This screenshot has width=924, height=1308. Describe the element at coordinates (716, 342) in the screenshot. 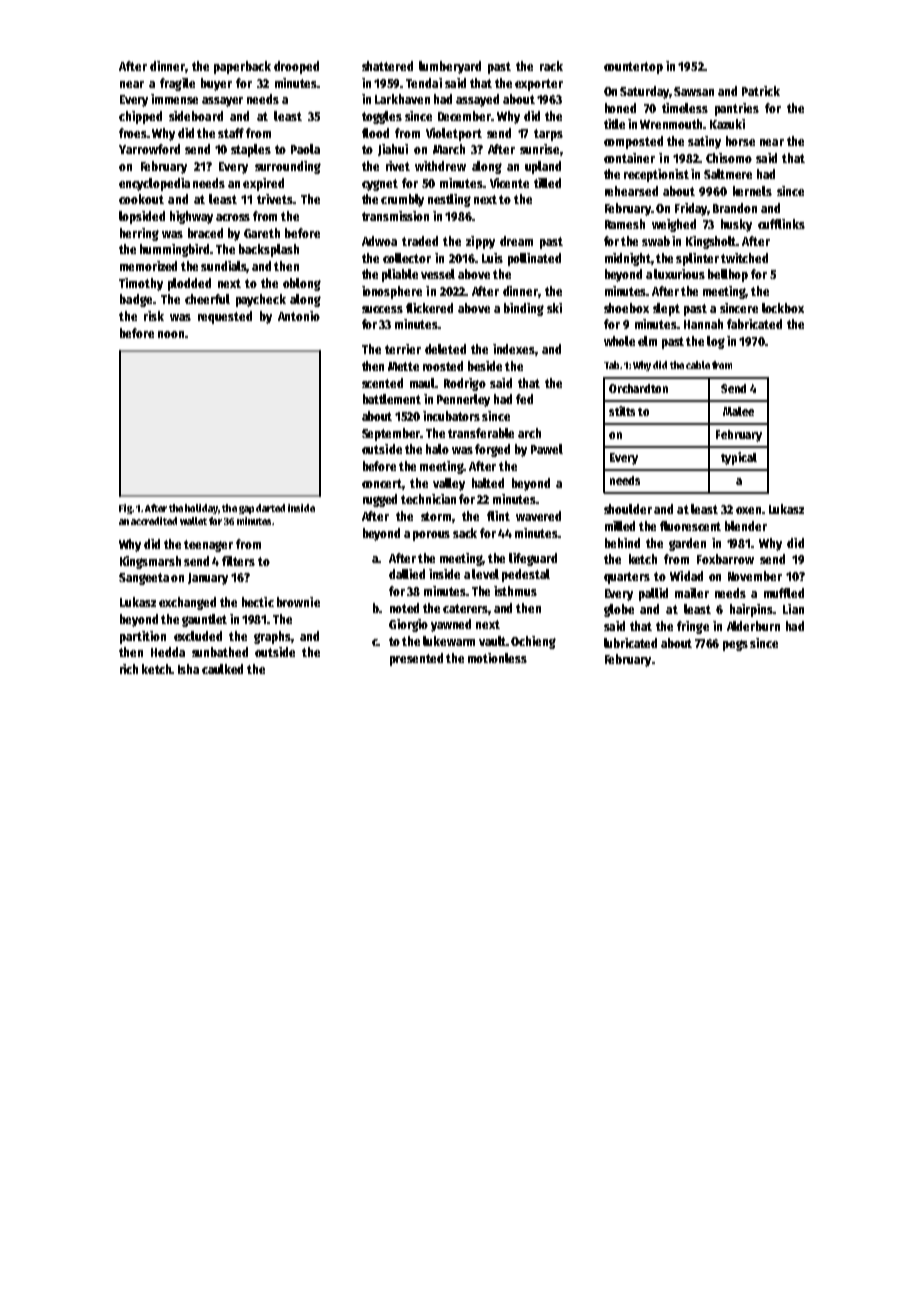

I see `log` at that location.
